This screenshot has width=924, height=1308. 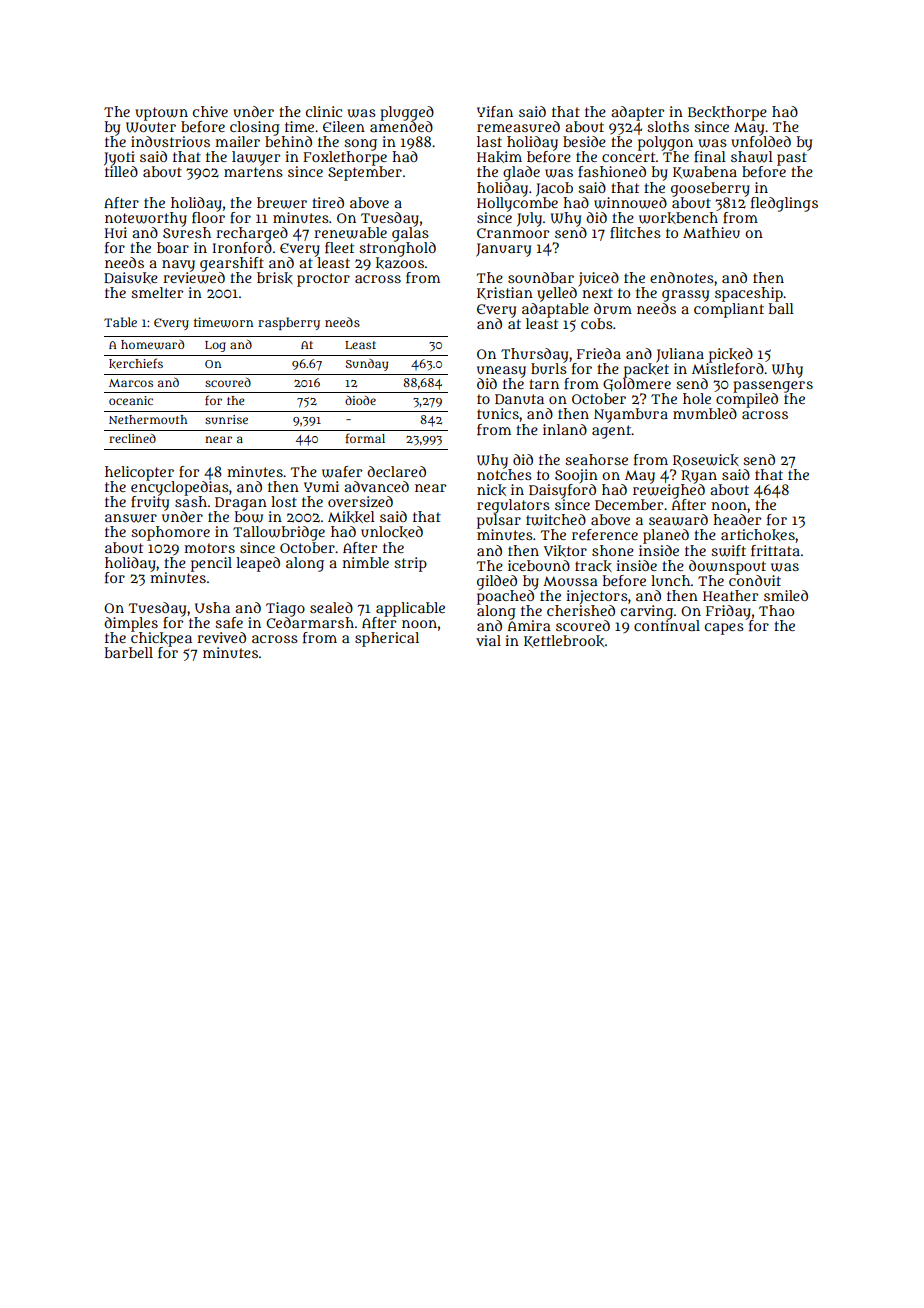 What do you see at coordinates (706, 460) in the screenshot?
I see `Rosewick` at bounding box center [706, 460].
